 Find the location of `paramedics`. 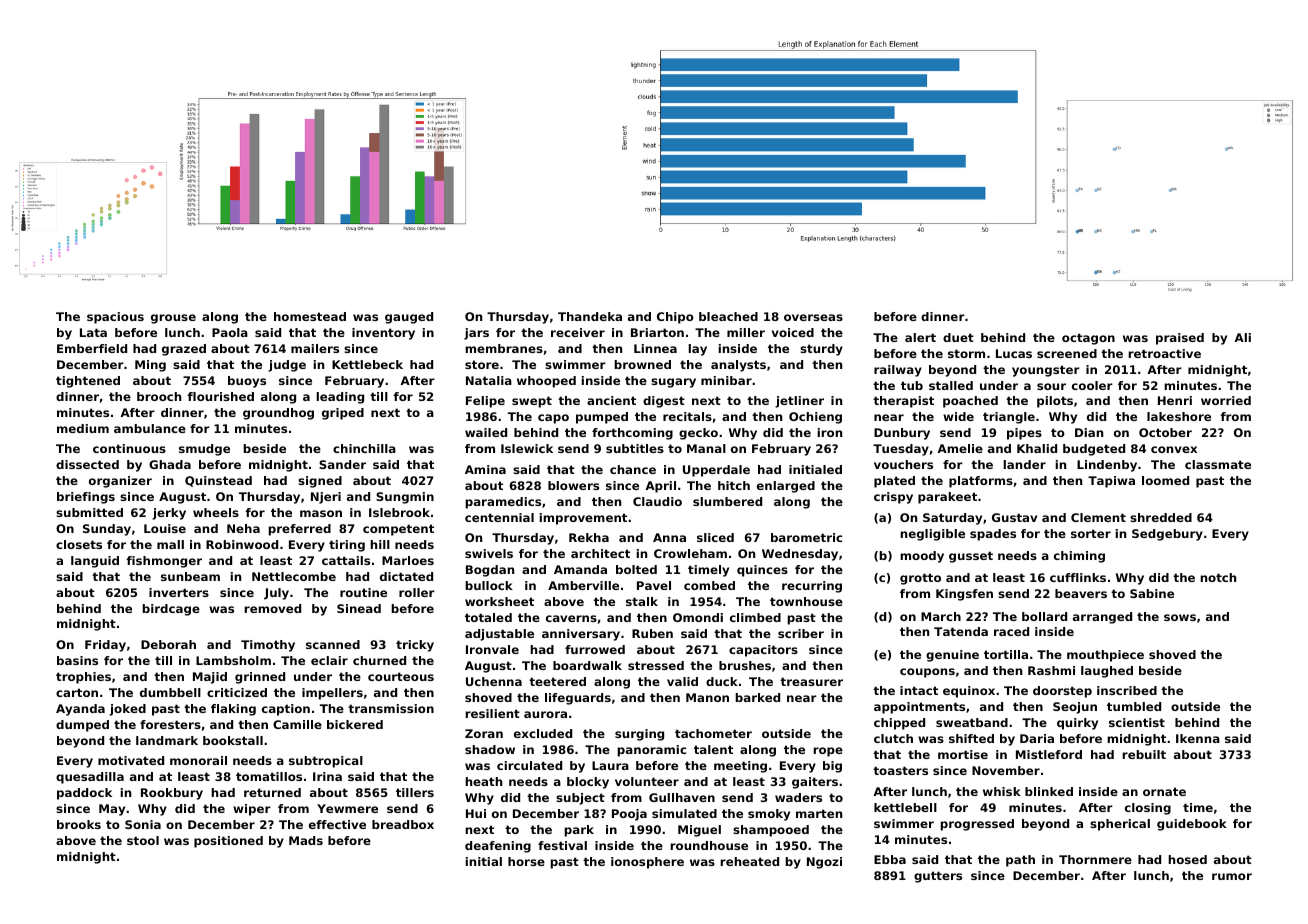

paramedics is located at coordinates (503, 503).
